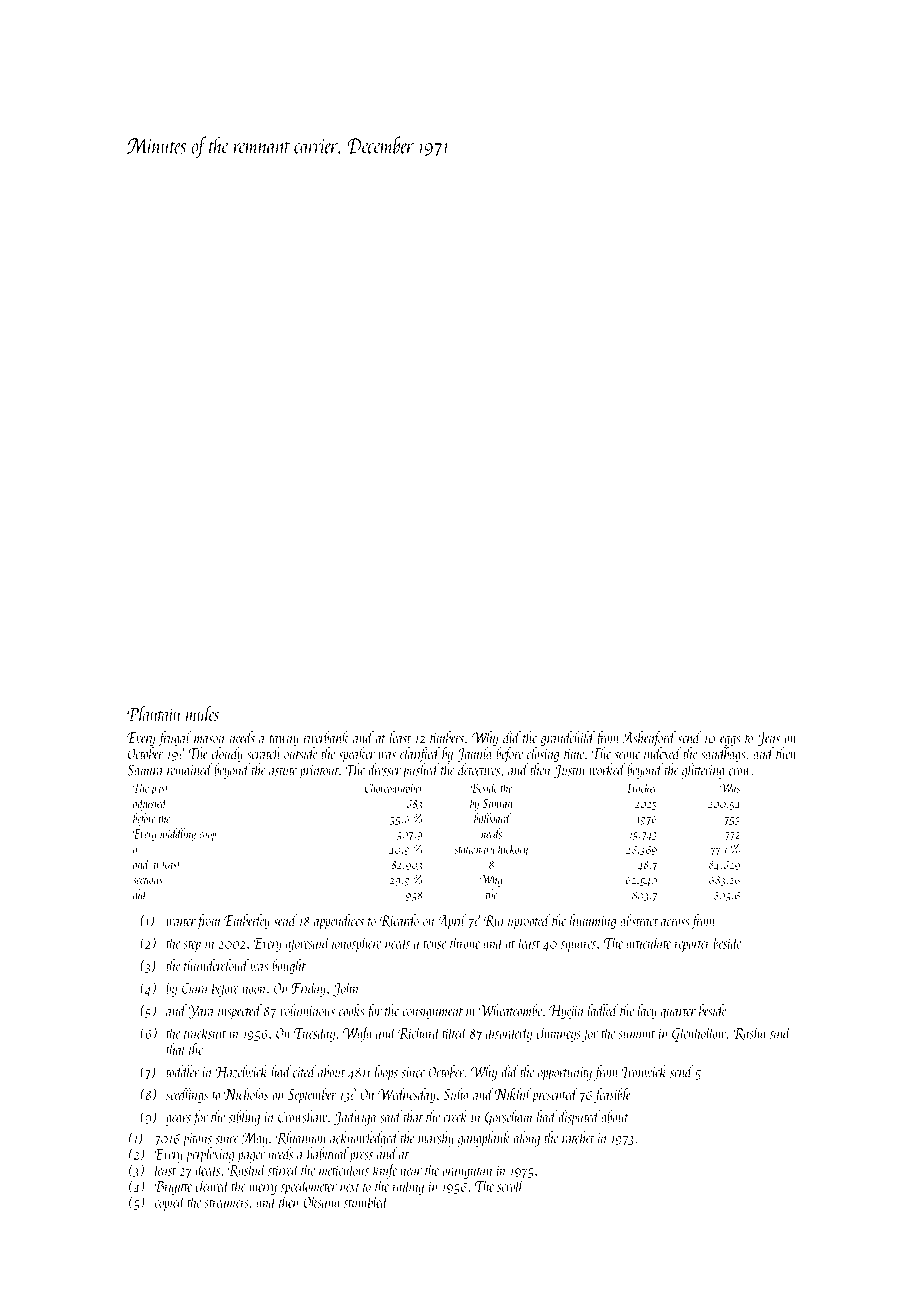 Image resolution: width=924 pixels, height=1314 pixels. I want to click on lacy, so click(647, 1012).
